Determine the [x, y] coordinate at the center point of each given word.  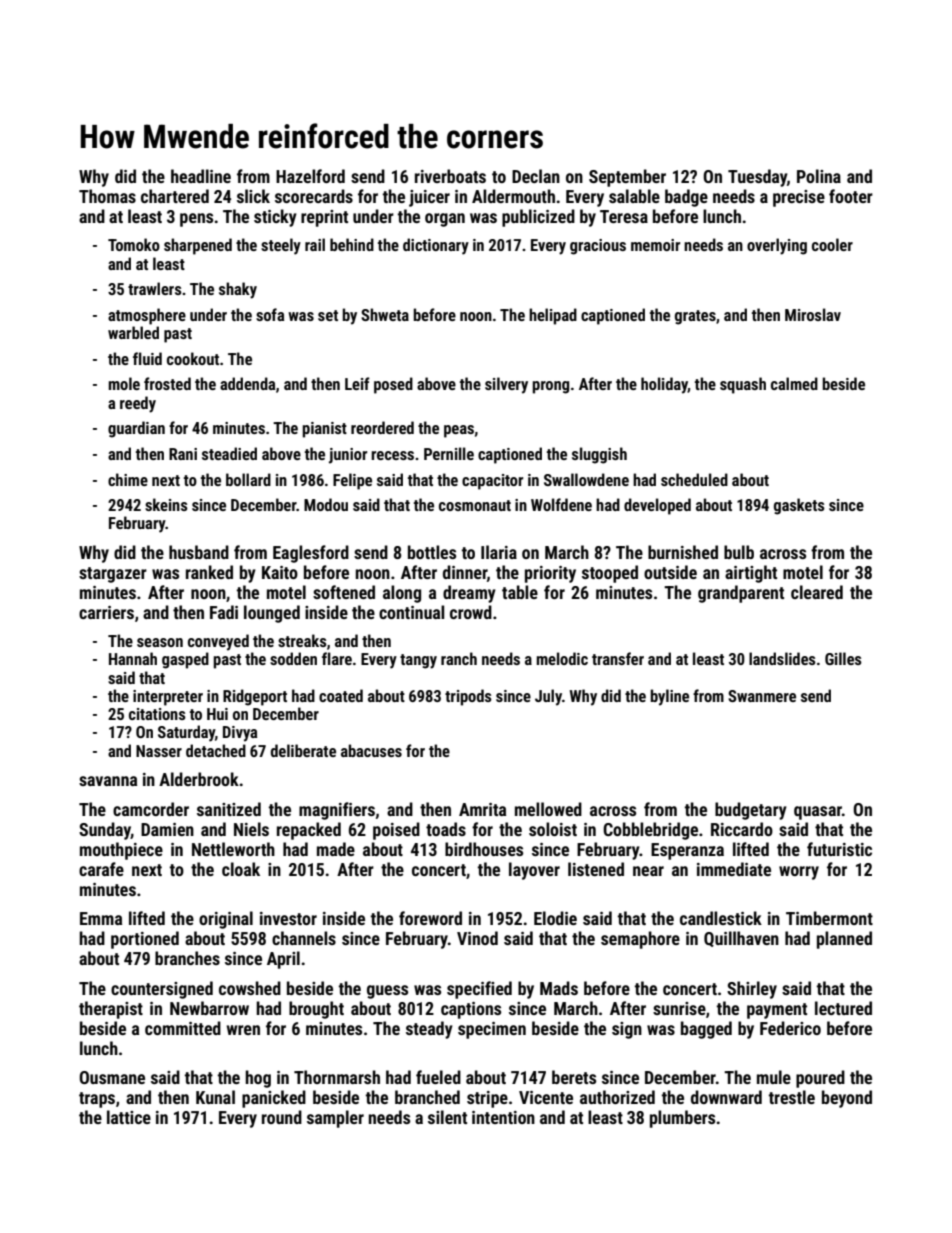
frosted [167, 383]
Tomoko [134, 244]
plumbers [682, 1119]
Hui [217, 714]
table [520, 592]
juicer [429, 198]
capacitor [492, 482]
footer [851, 196]
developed [657, 506]
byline [669, 697]
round [282, 1117]
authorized [617, 1097]
